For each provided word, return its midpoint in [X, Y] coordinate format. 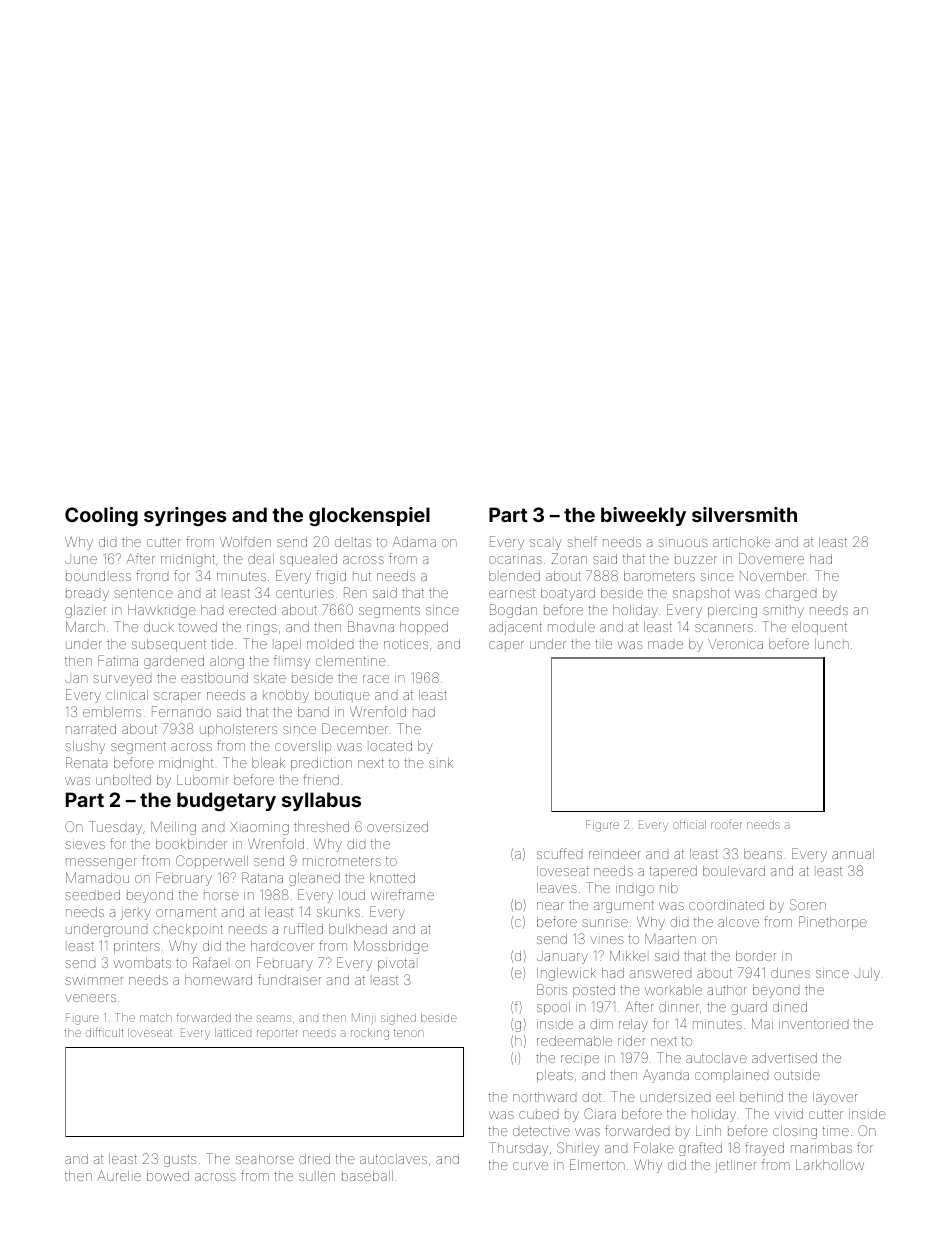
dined [790, 1007]
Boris [552, 989]
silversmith [744, 514]
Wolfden [245, 541]
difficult [104, 1032]
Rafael [210, 962]
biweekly [643, 516]
